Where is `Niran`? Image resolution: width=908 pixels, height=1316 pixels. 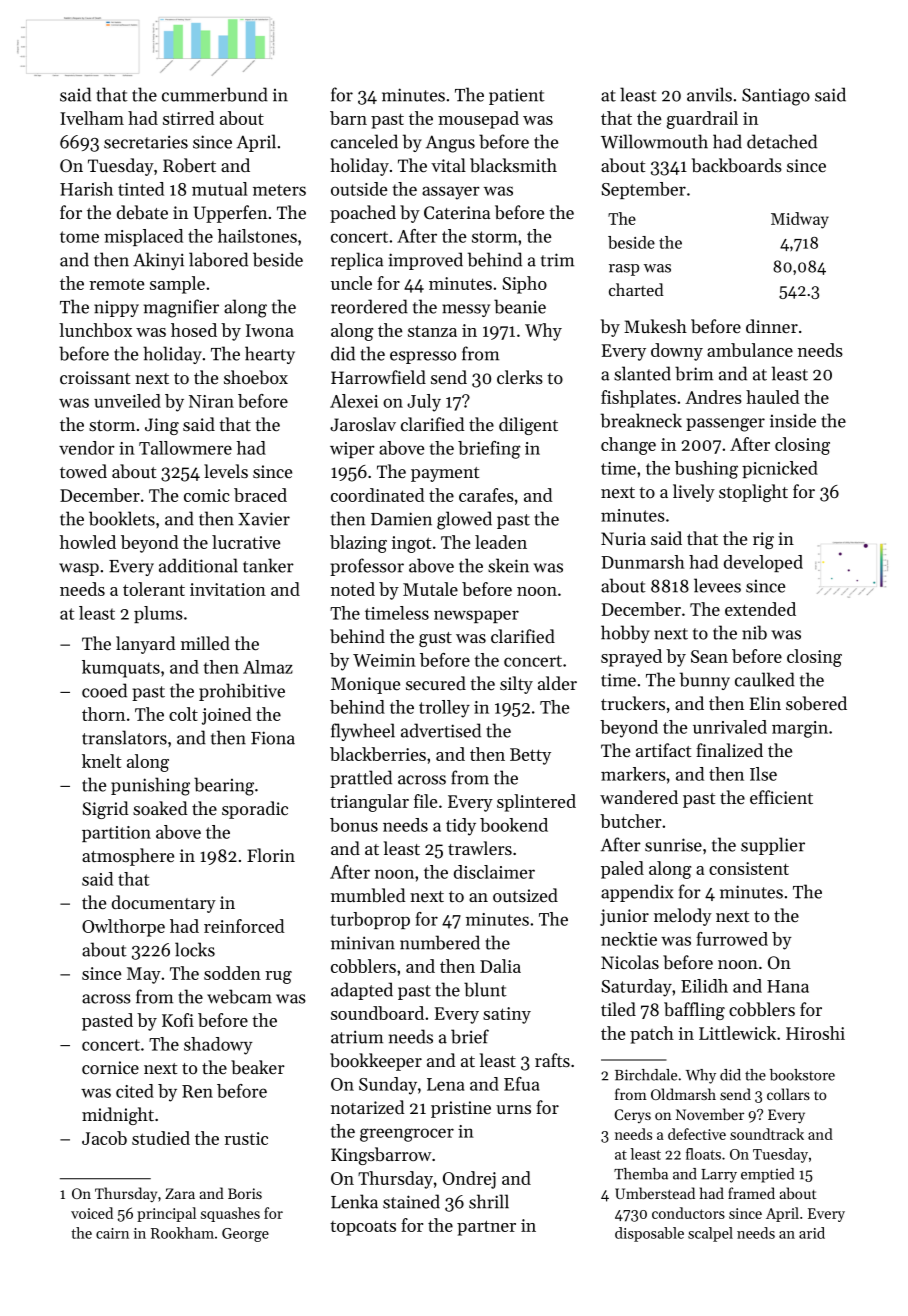 Niran is located at coordinates (211, 401).
